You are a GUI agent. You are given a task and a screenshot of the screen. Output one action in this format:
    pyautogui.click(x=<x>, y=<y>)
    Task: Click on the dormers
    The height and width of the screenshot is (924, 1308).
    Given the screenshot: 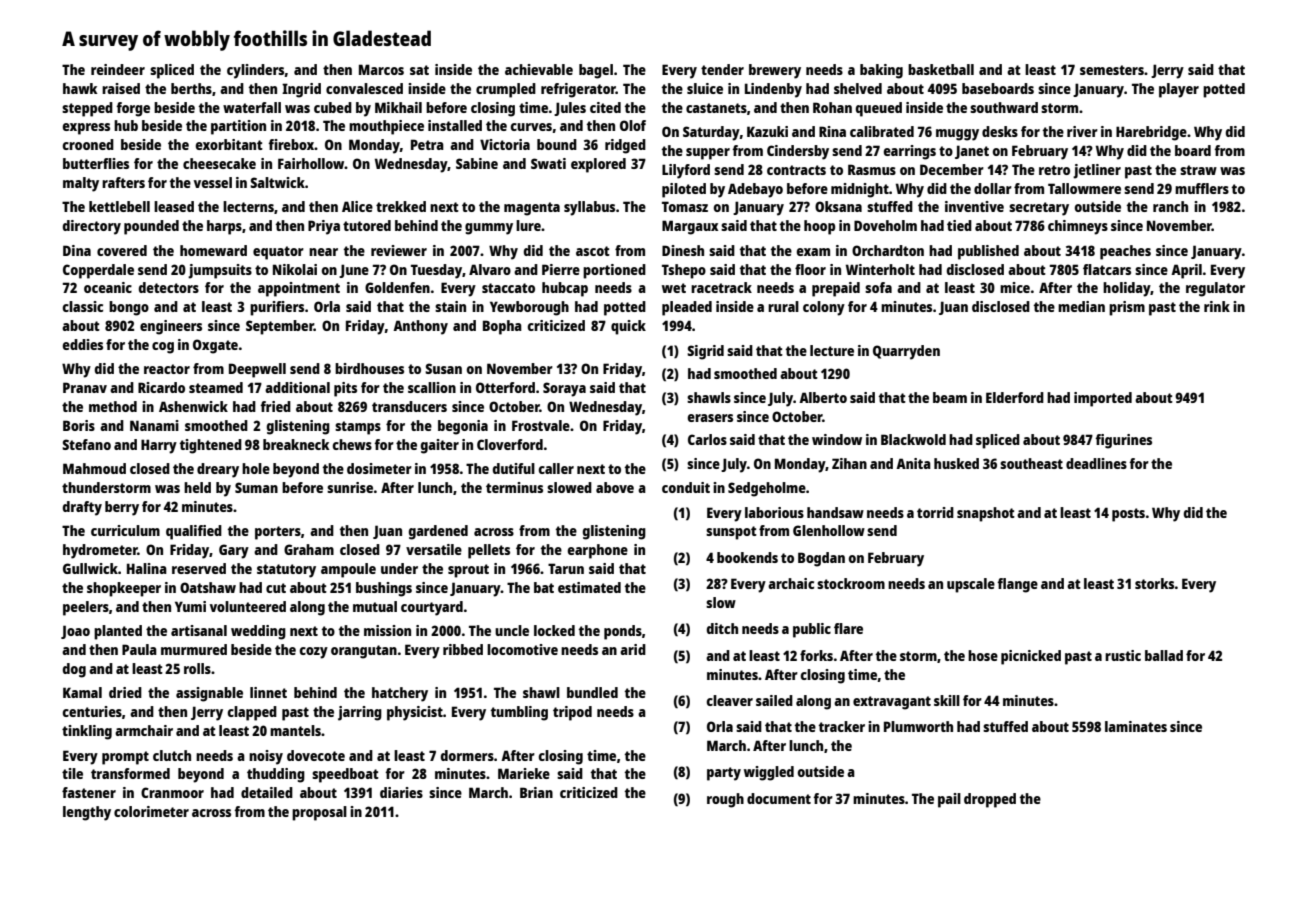 What is the action you would take?
    pyautogui.click(x=467, y=755)
